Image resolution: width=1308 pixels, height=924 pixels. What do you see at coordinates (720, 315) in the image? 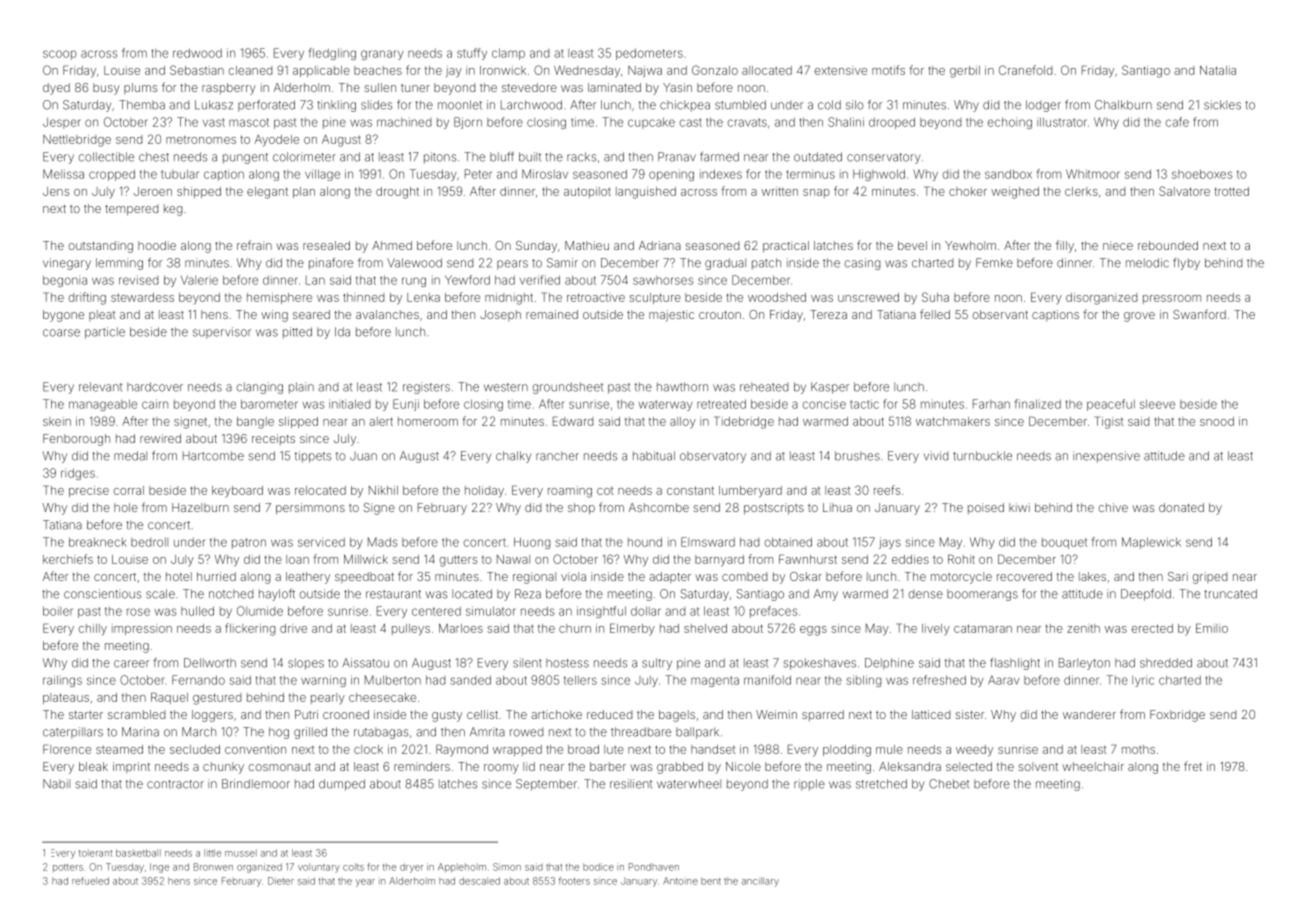
I see `crouton` at bounding box center [720, 315].
